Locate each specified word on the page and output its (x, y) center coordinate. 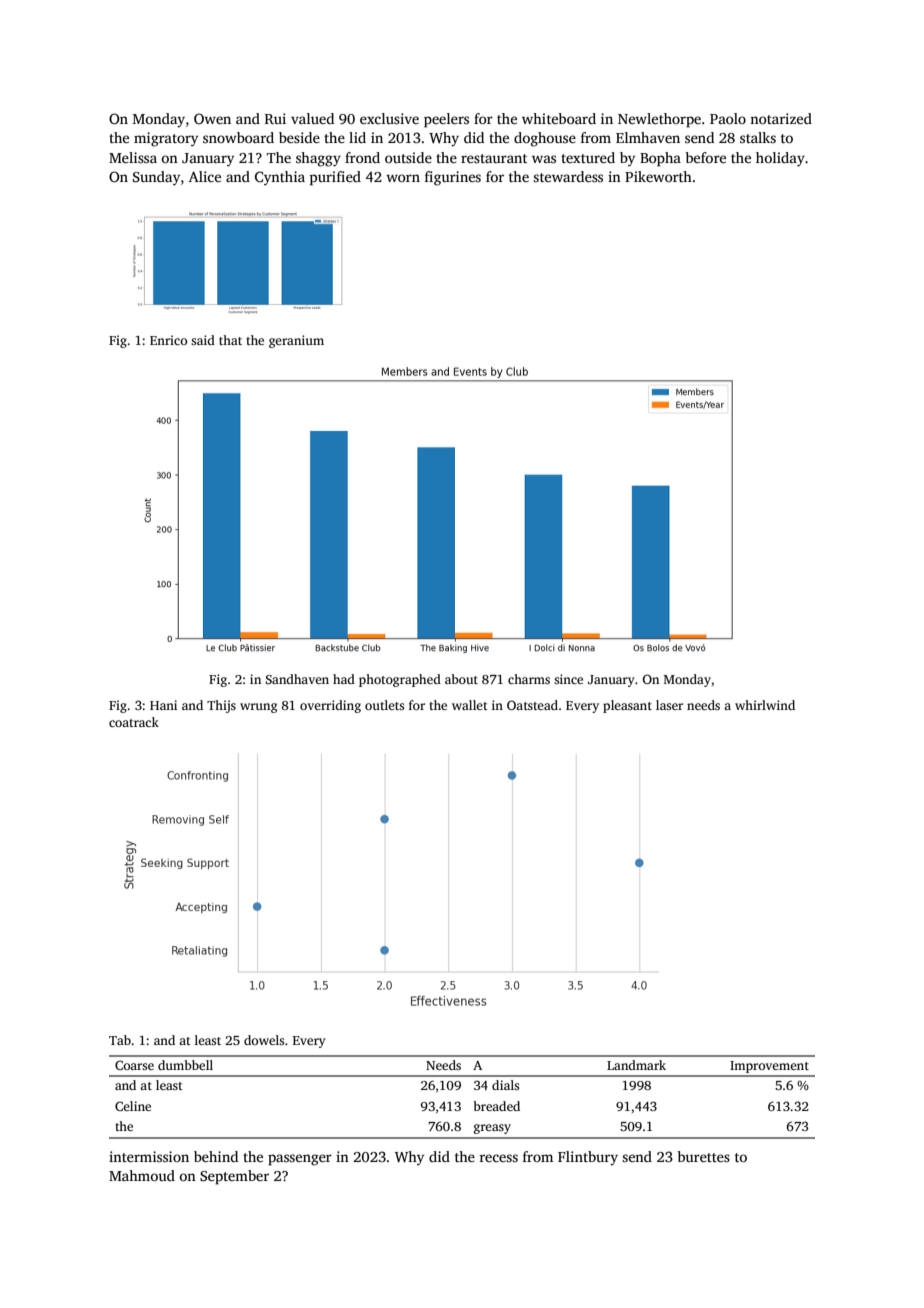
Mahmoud (142, 1175)
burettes (703, 1156)
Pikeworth (658, 176)
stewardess (568, 176)
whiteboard (559, 118)
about (461, 679)
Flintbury (588, 1158)
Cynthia (280, 178)
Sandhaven (297, 679)
